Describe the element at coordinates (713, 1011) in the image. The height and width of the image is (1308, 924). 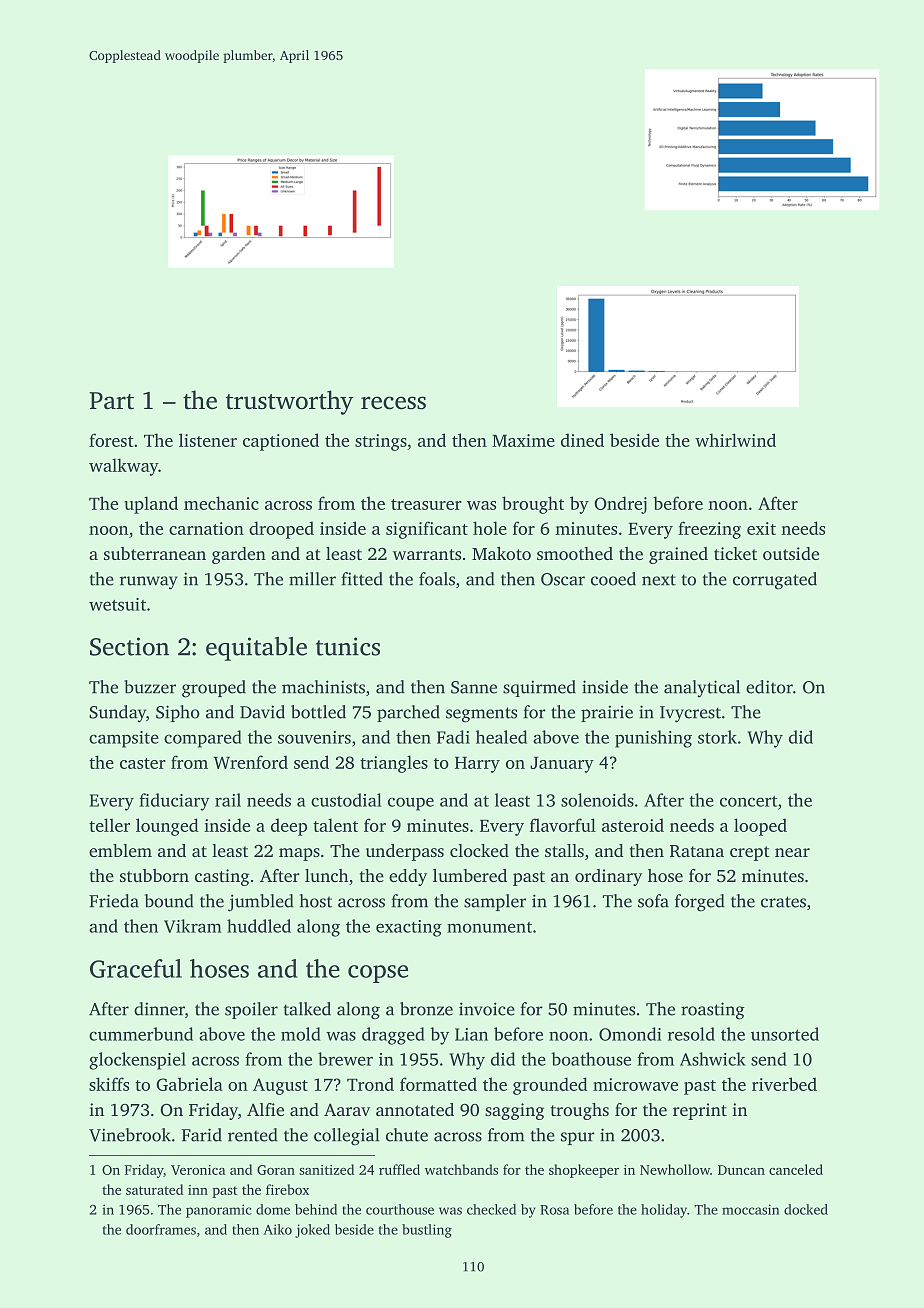
I see `roasting` at that location.
